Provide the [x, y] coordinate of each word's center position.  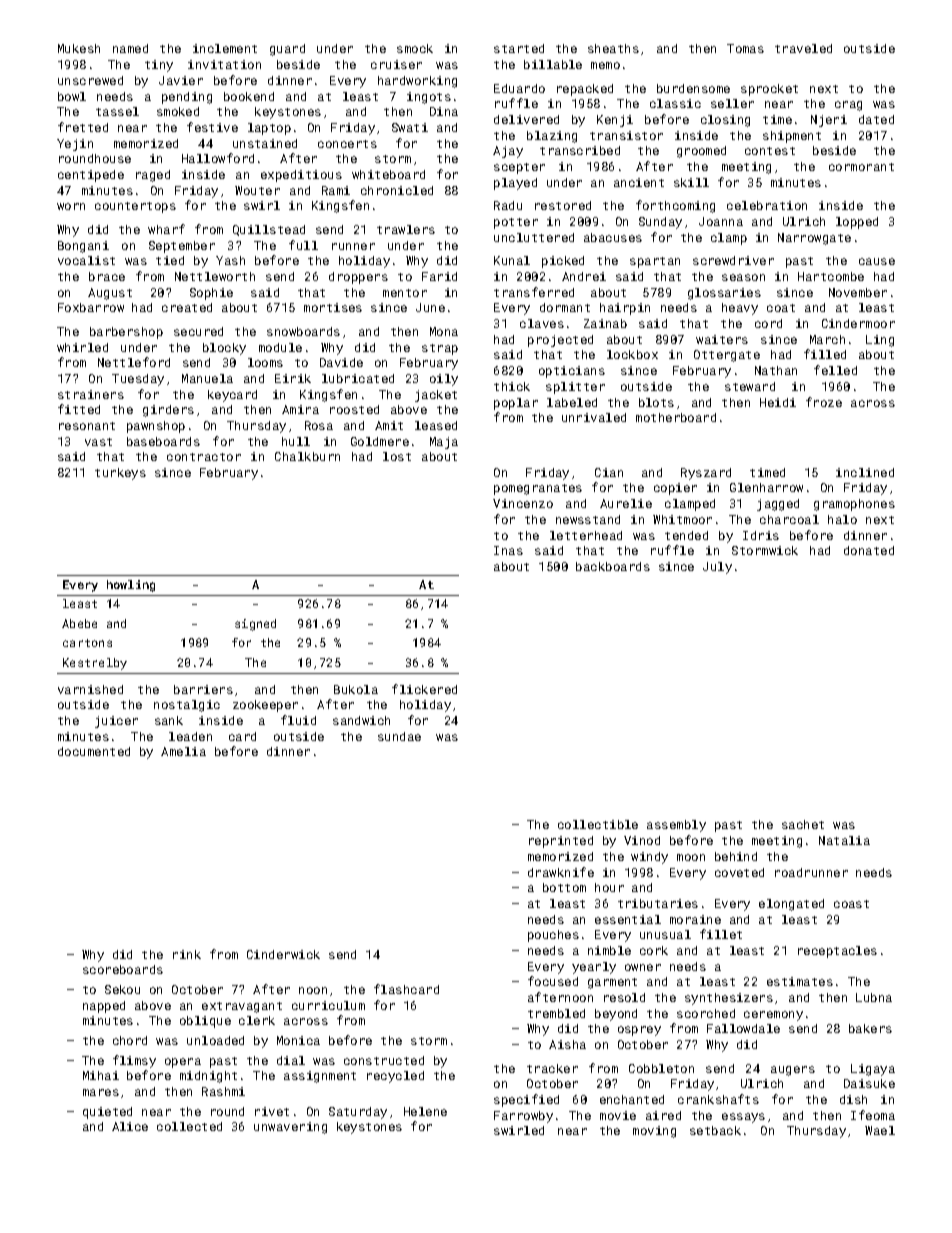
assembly [676, 826]
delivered [526, 119]
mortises [333, 307]
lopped [857, 223]
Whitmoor [682, 519]
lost [397, 456]
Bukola [356, 689]
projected [560, 341]
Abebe [79, 623]
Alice [130, 1126]
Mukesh [79, 48]
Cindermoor [858, 323]
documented [94, 751]
